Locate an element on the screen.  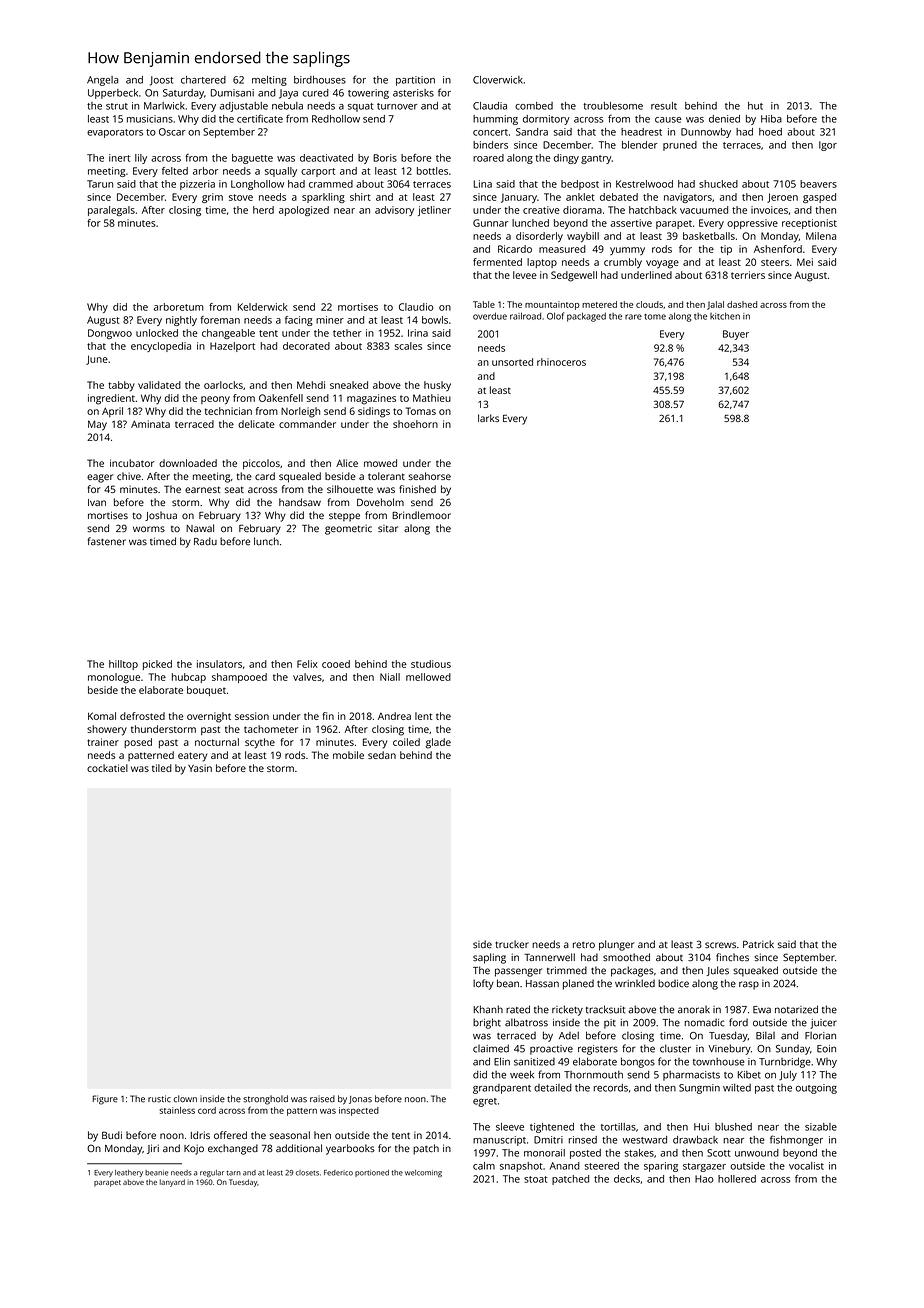
tarn is located at coordinates (233, 1173).
